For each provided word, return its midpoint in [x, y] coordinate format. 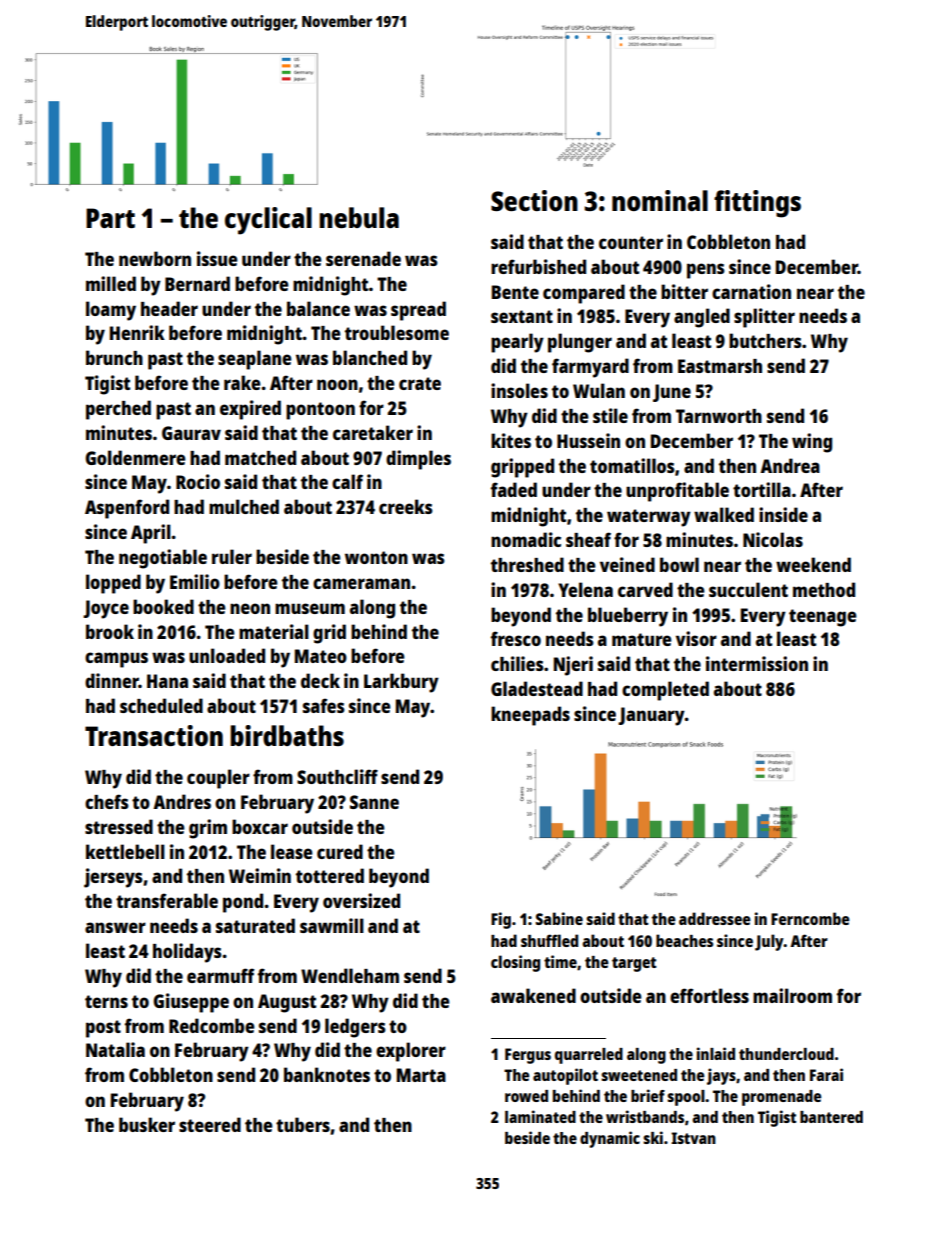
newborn [155, 258]
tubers [303, 1124]
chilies [517, 663]
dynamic [610, 1139]
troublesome [397, 332]
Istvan [693, 1138]
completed [665, 691]
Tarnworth [719, 416]
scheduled [161, 705]
